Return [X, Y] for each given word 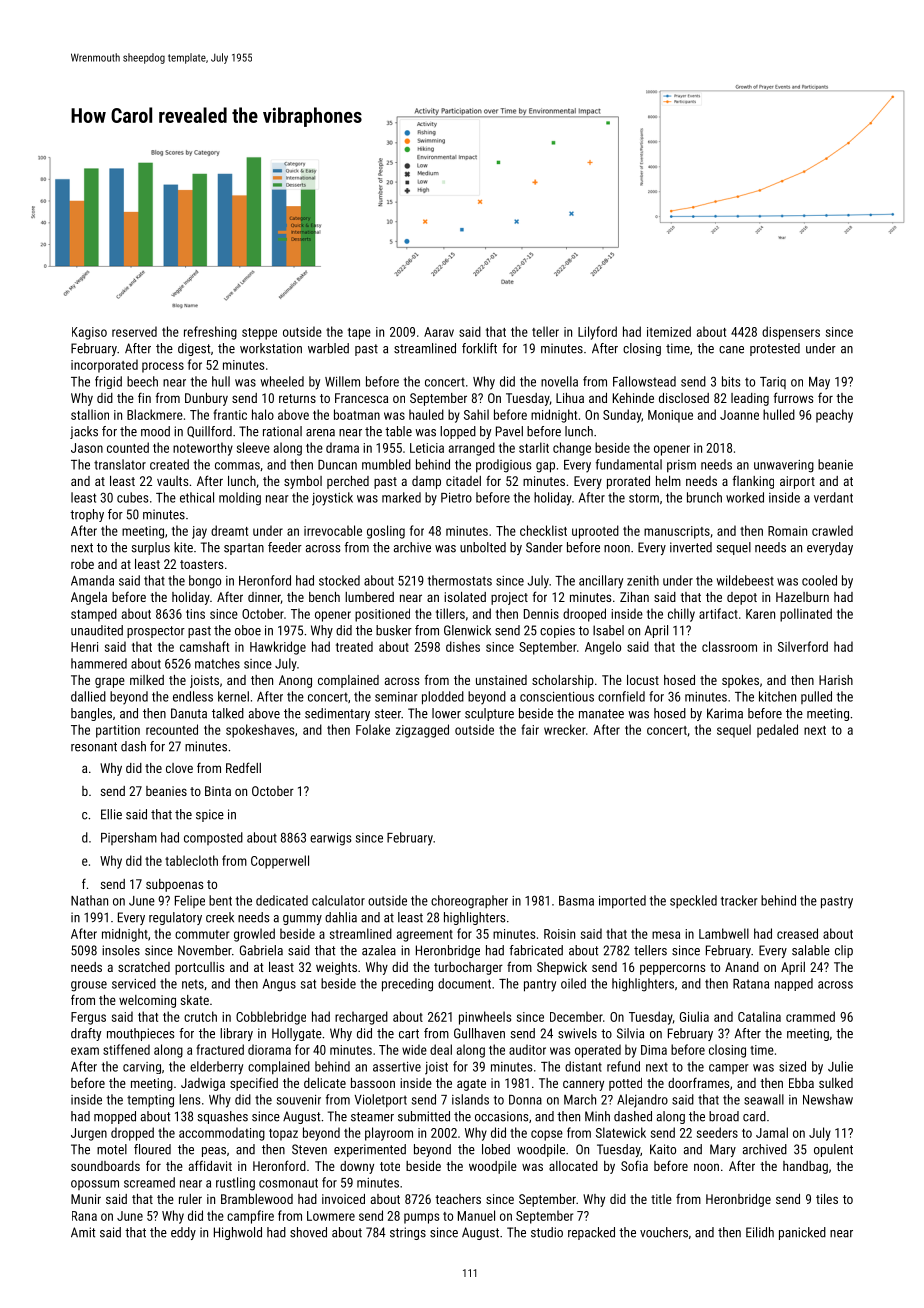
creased [797, 933]
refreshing [210, 333]
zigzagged [422, 731]
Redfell [243, 767]
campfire [250, 1217]
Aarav [439, 332]
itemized [669, 331]
